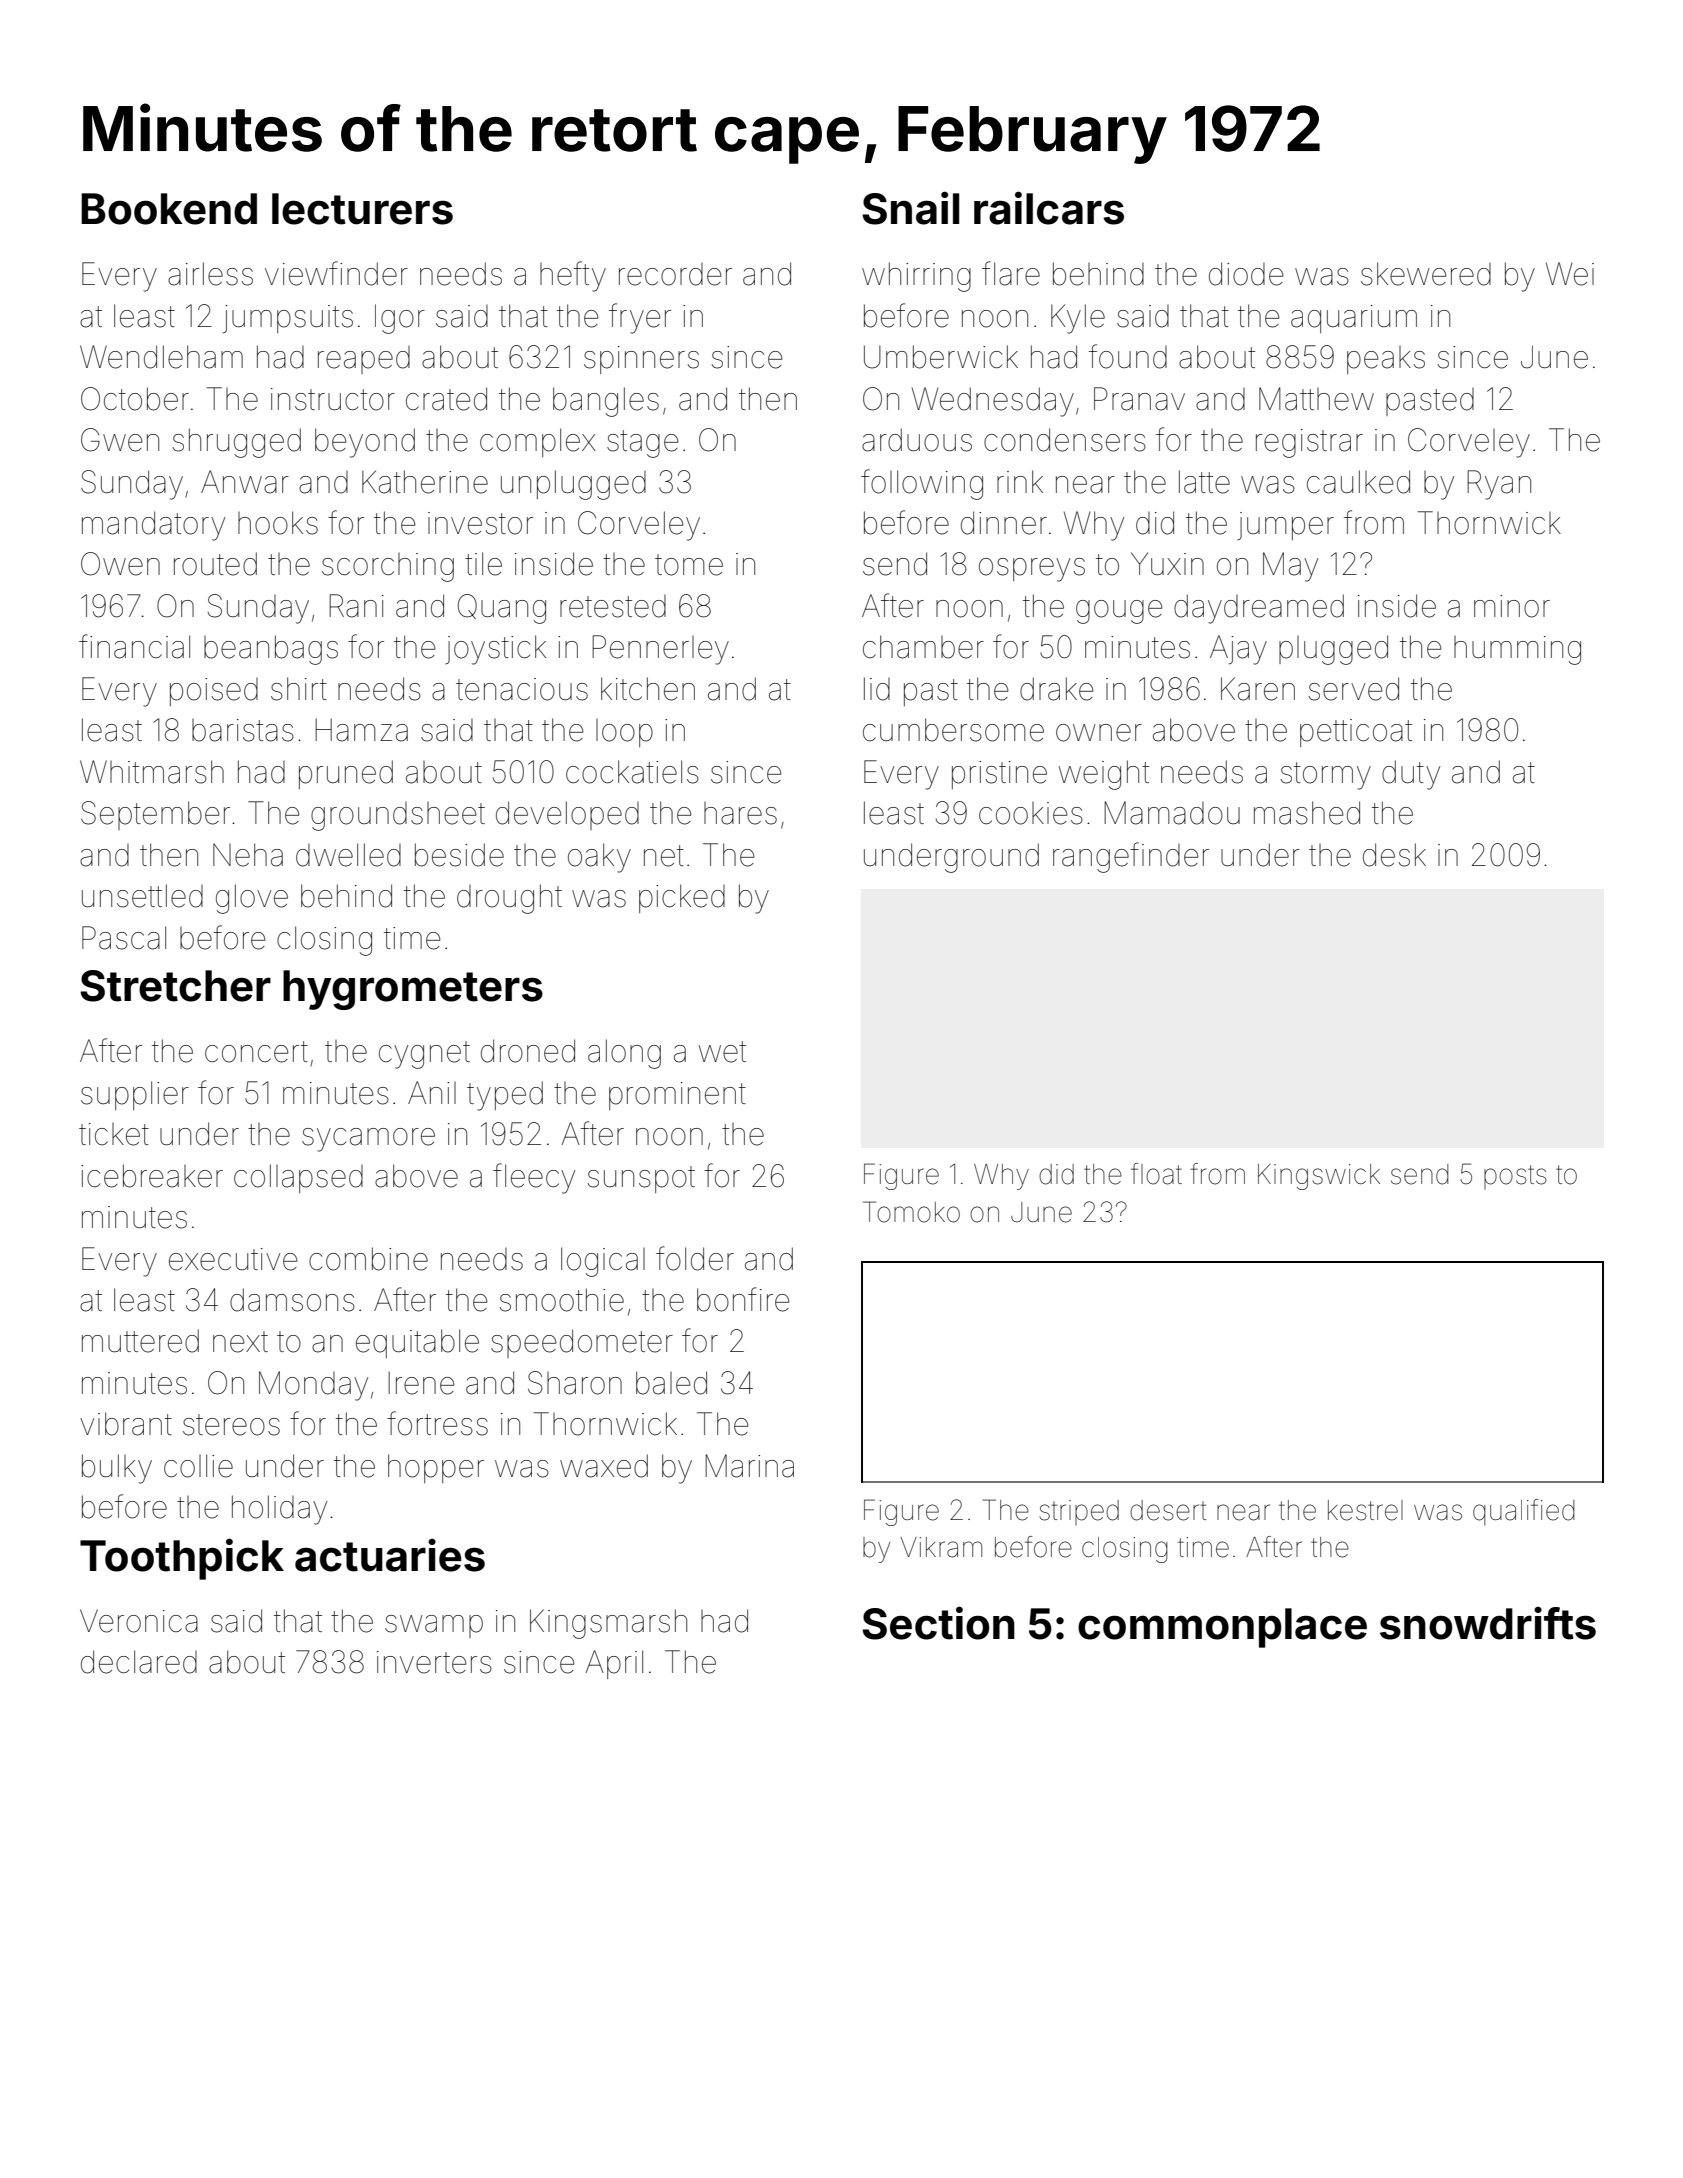  I want to click on declared, so click(139, 1662).
